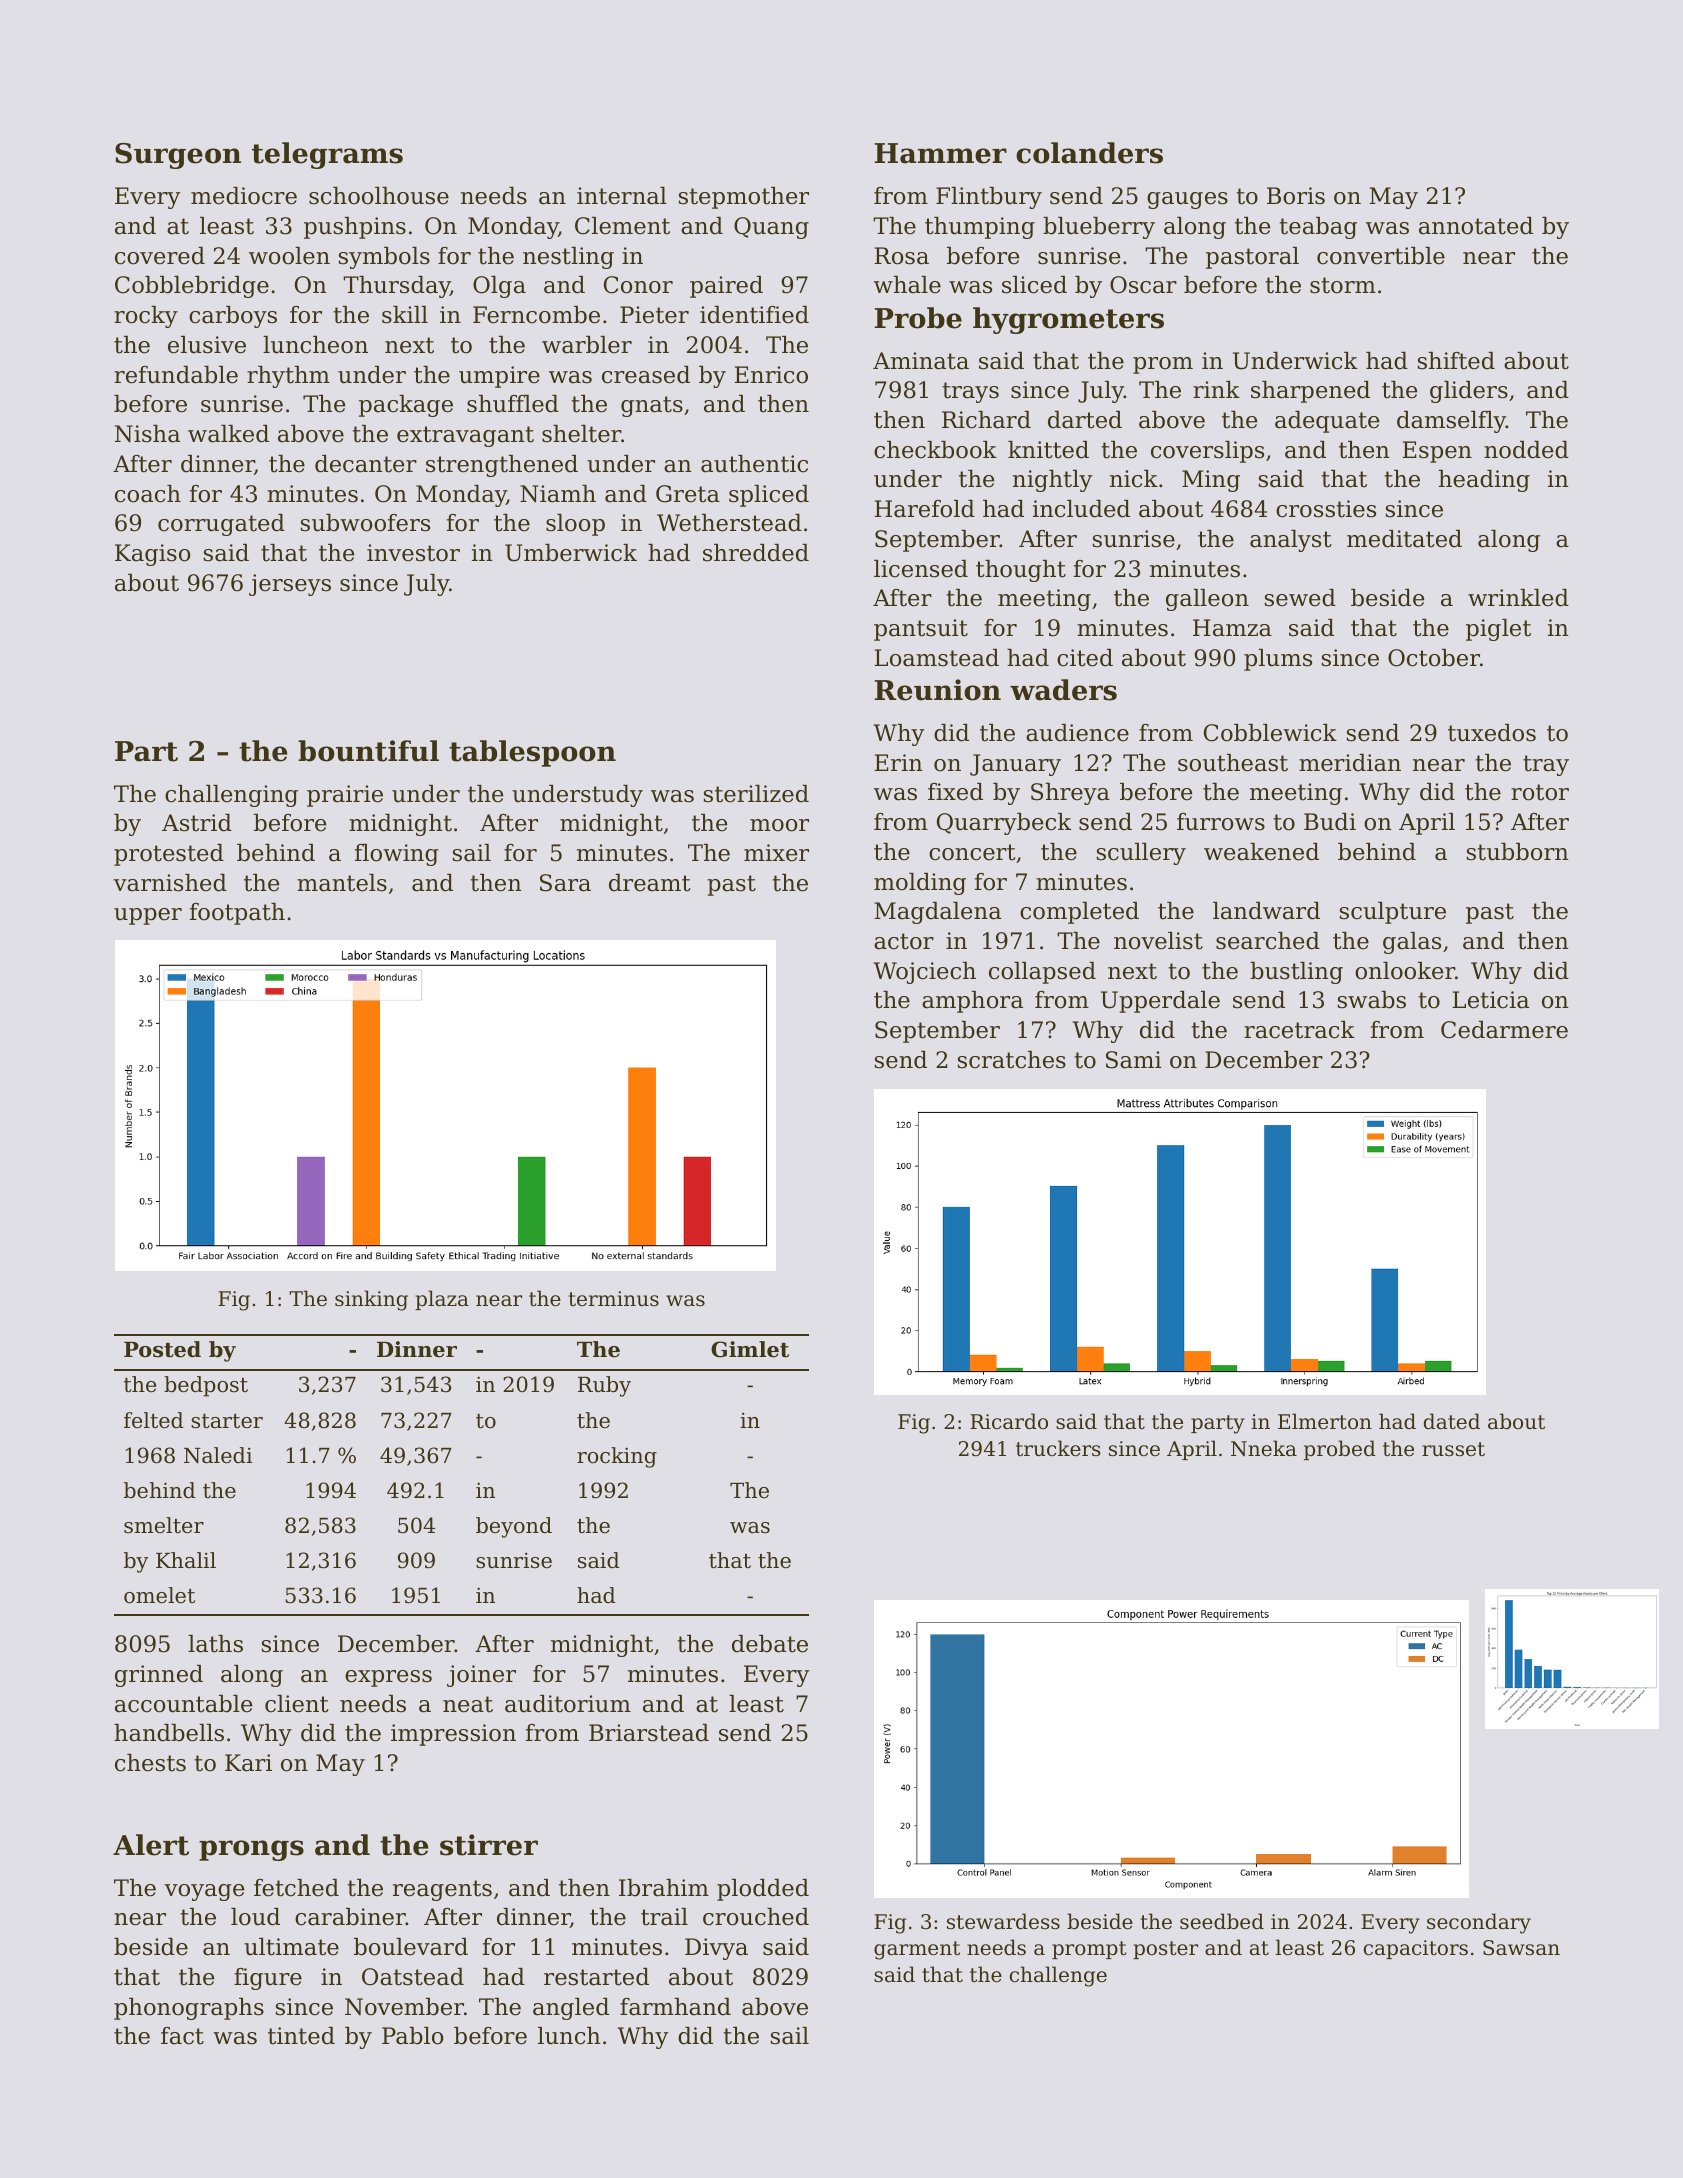 The width and height of the document is (1683, 2178). What do you see at coordinates (371, 1300) in the document?
I see `sinking` at bounding box center [371, 1300].
